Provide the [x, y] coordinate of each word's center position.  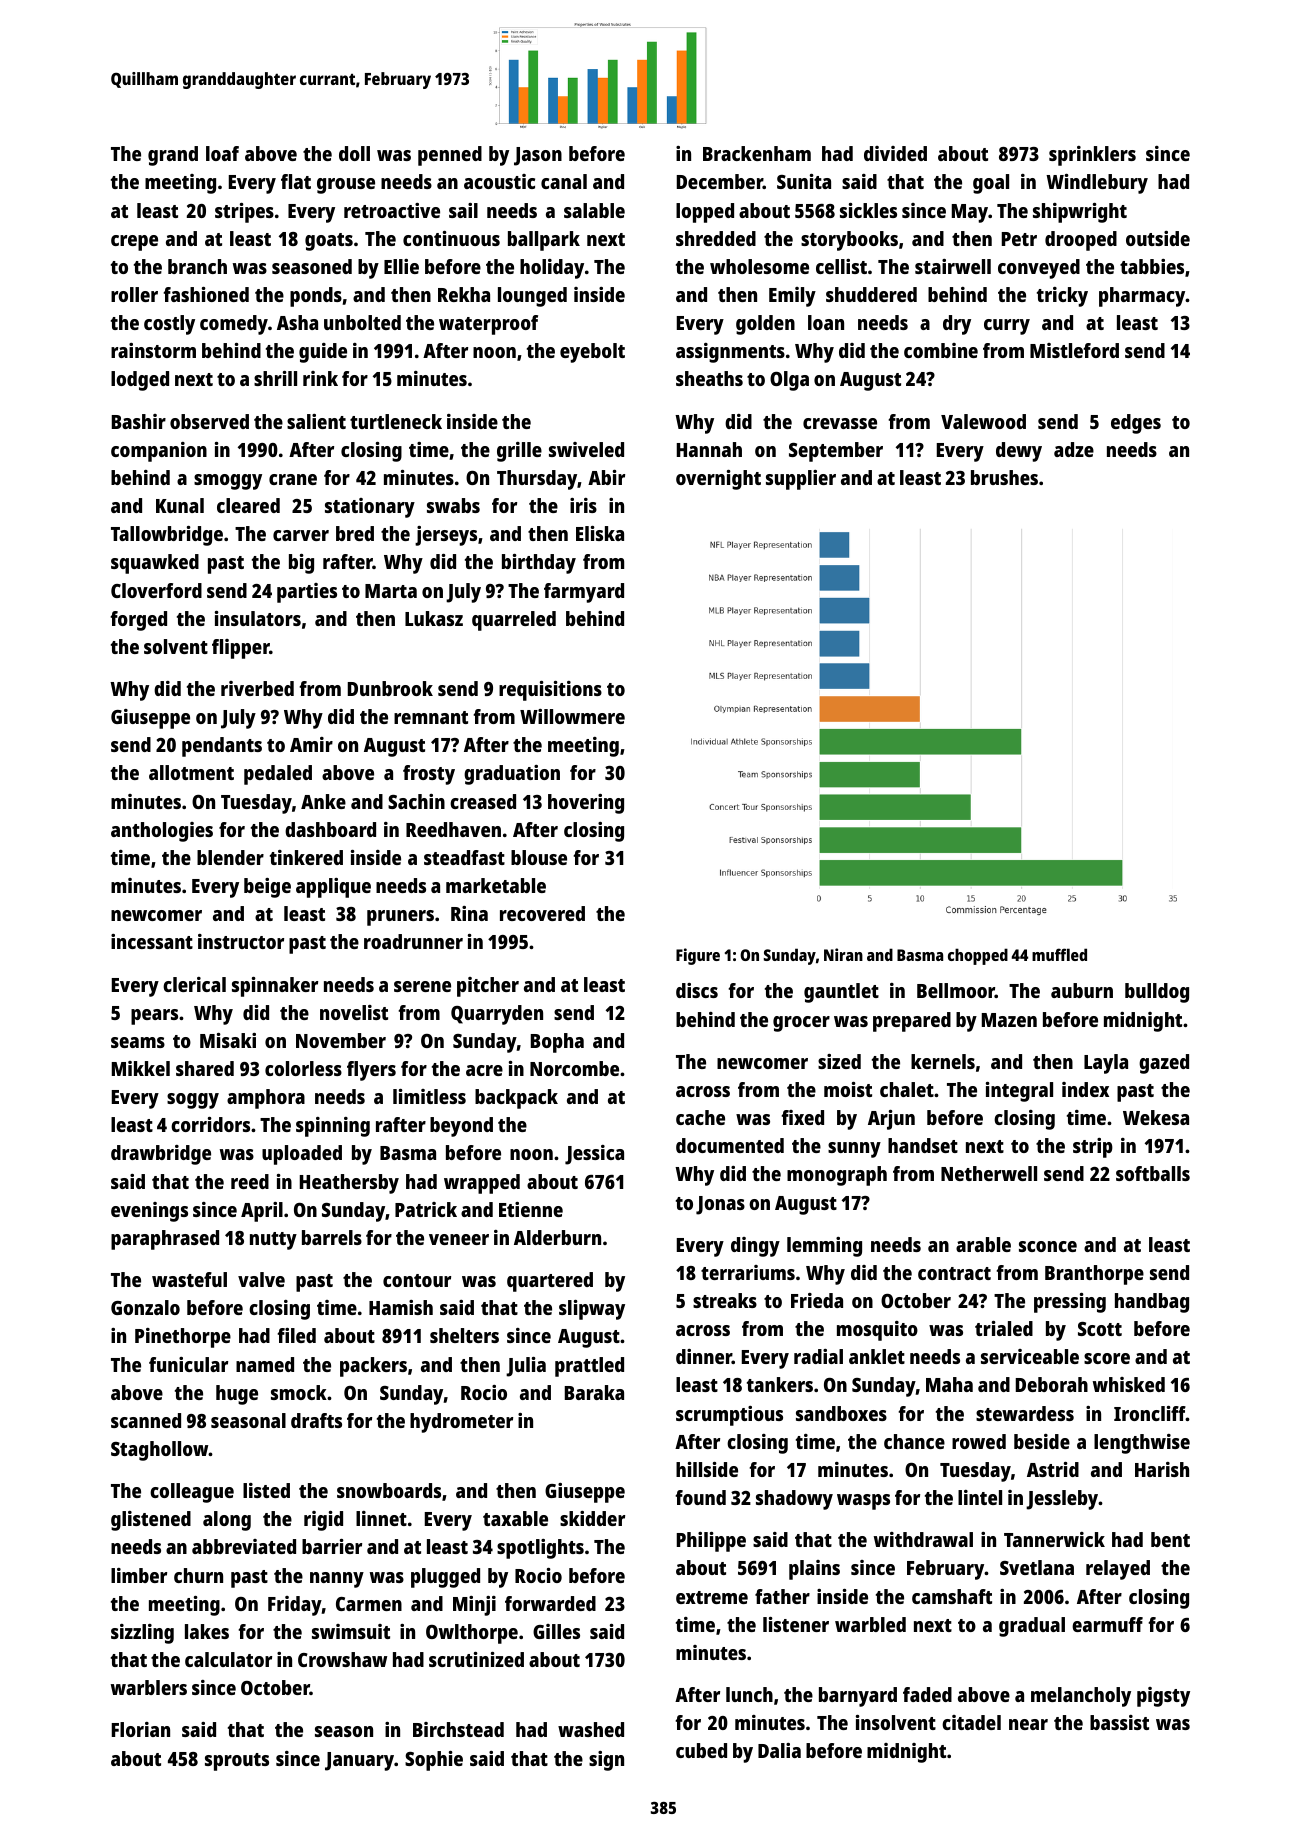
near [1028, 1724]
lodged [140, 381]
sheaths [709, 378]
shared [205, 1068]
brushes [1004, 477]
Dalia [779, 1750]
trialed [1004, 1328]
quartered [550, 1282]
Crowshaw [342, 1659]
